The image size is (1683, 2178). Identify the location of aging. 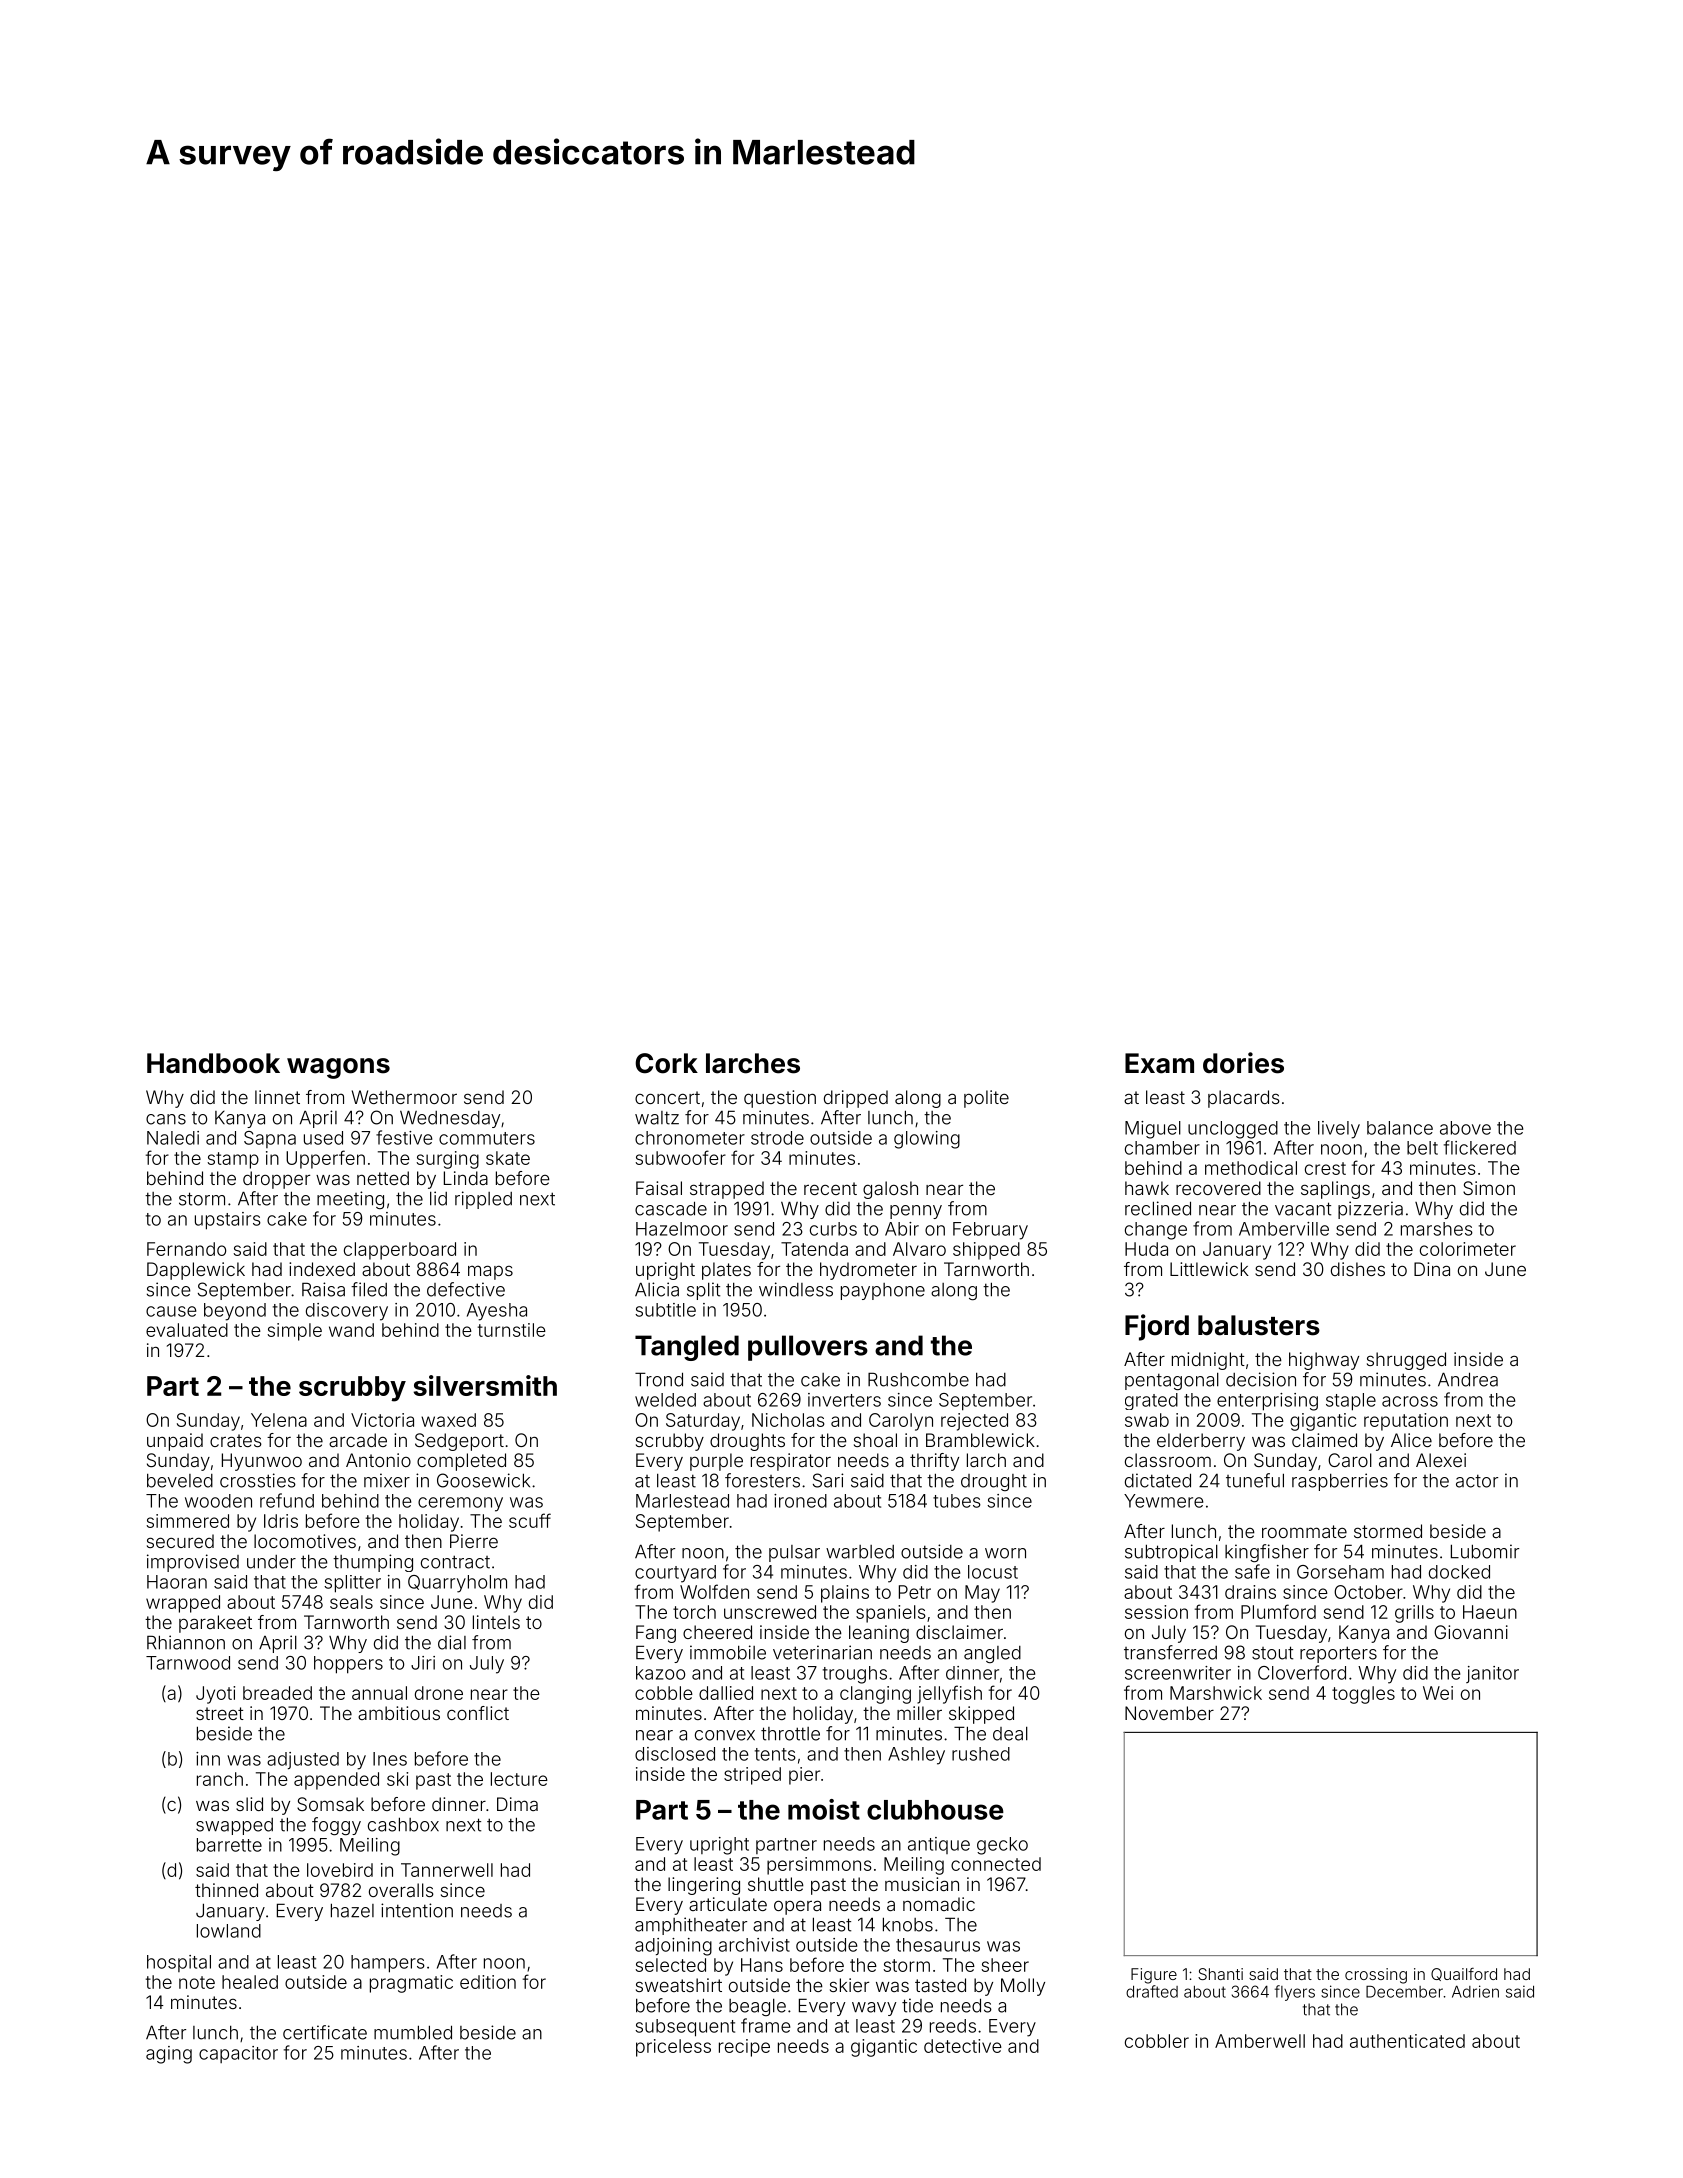
(169, 2055).
